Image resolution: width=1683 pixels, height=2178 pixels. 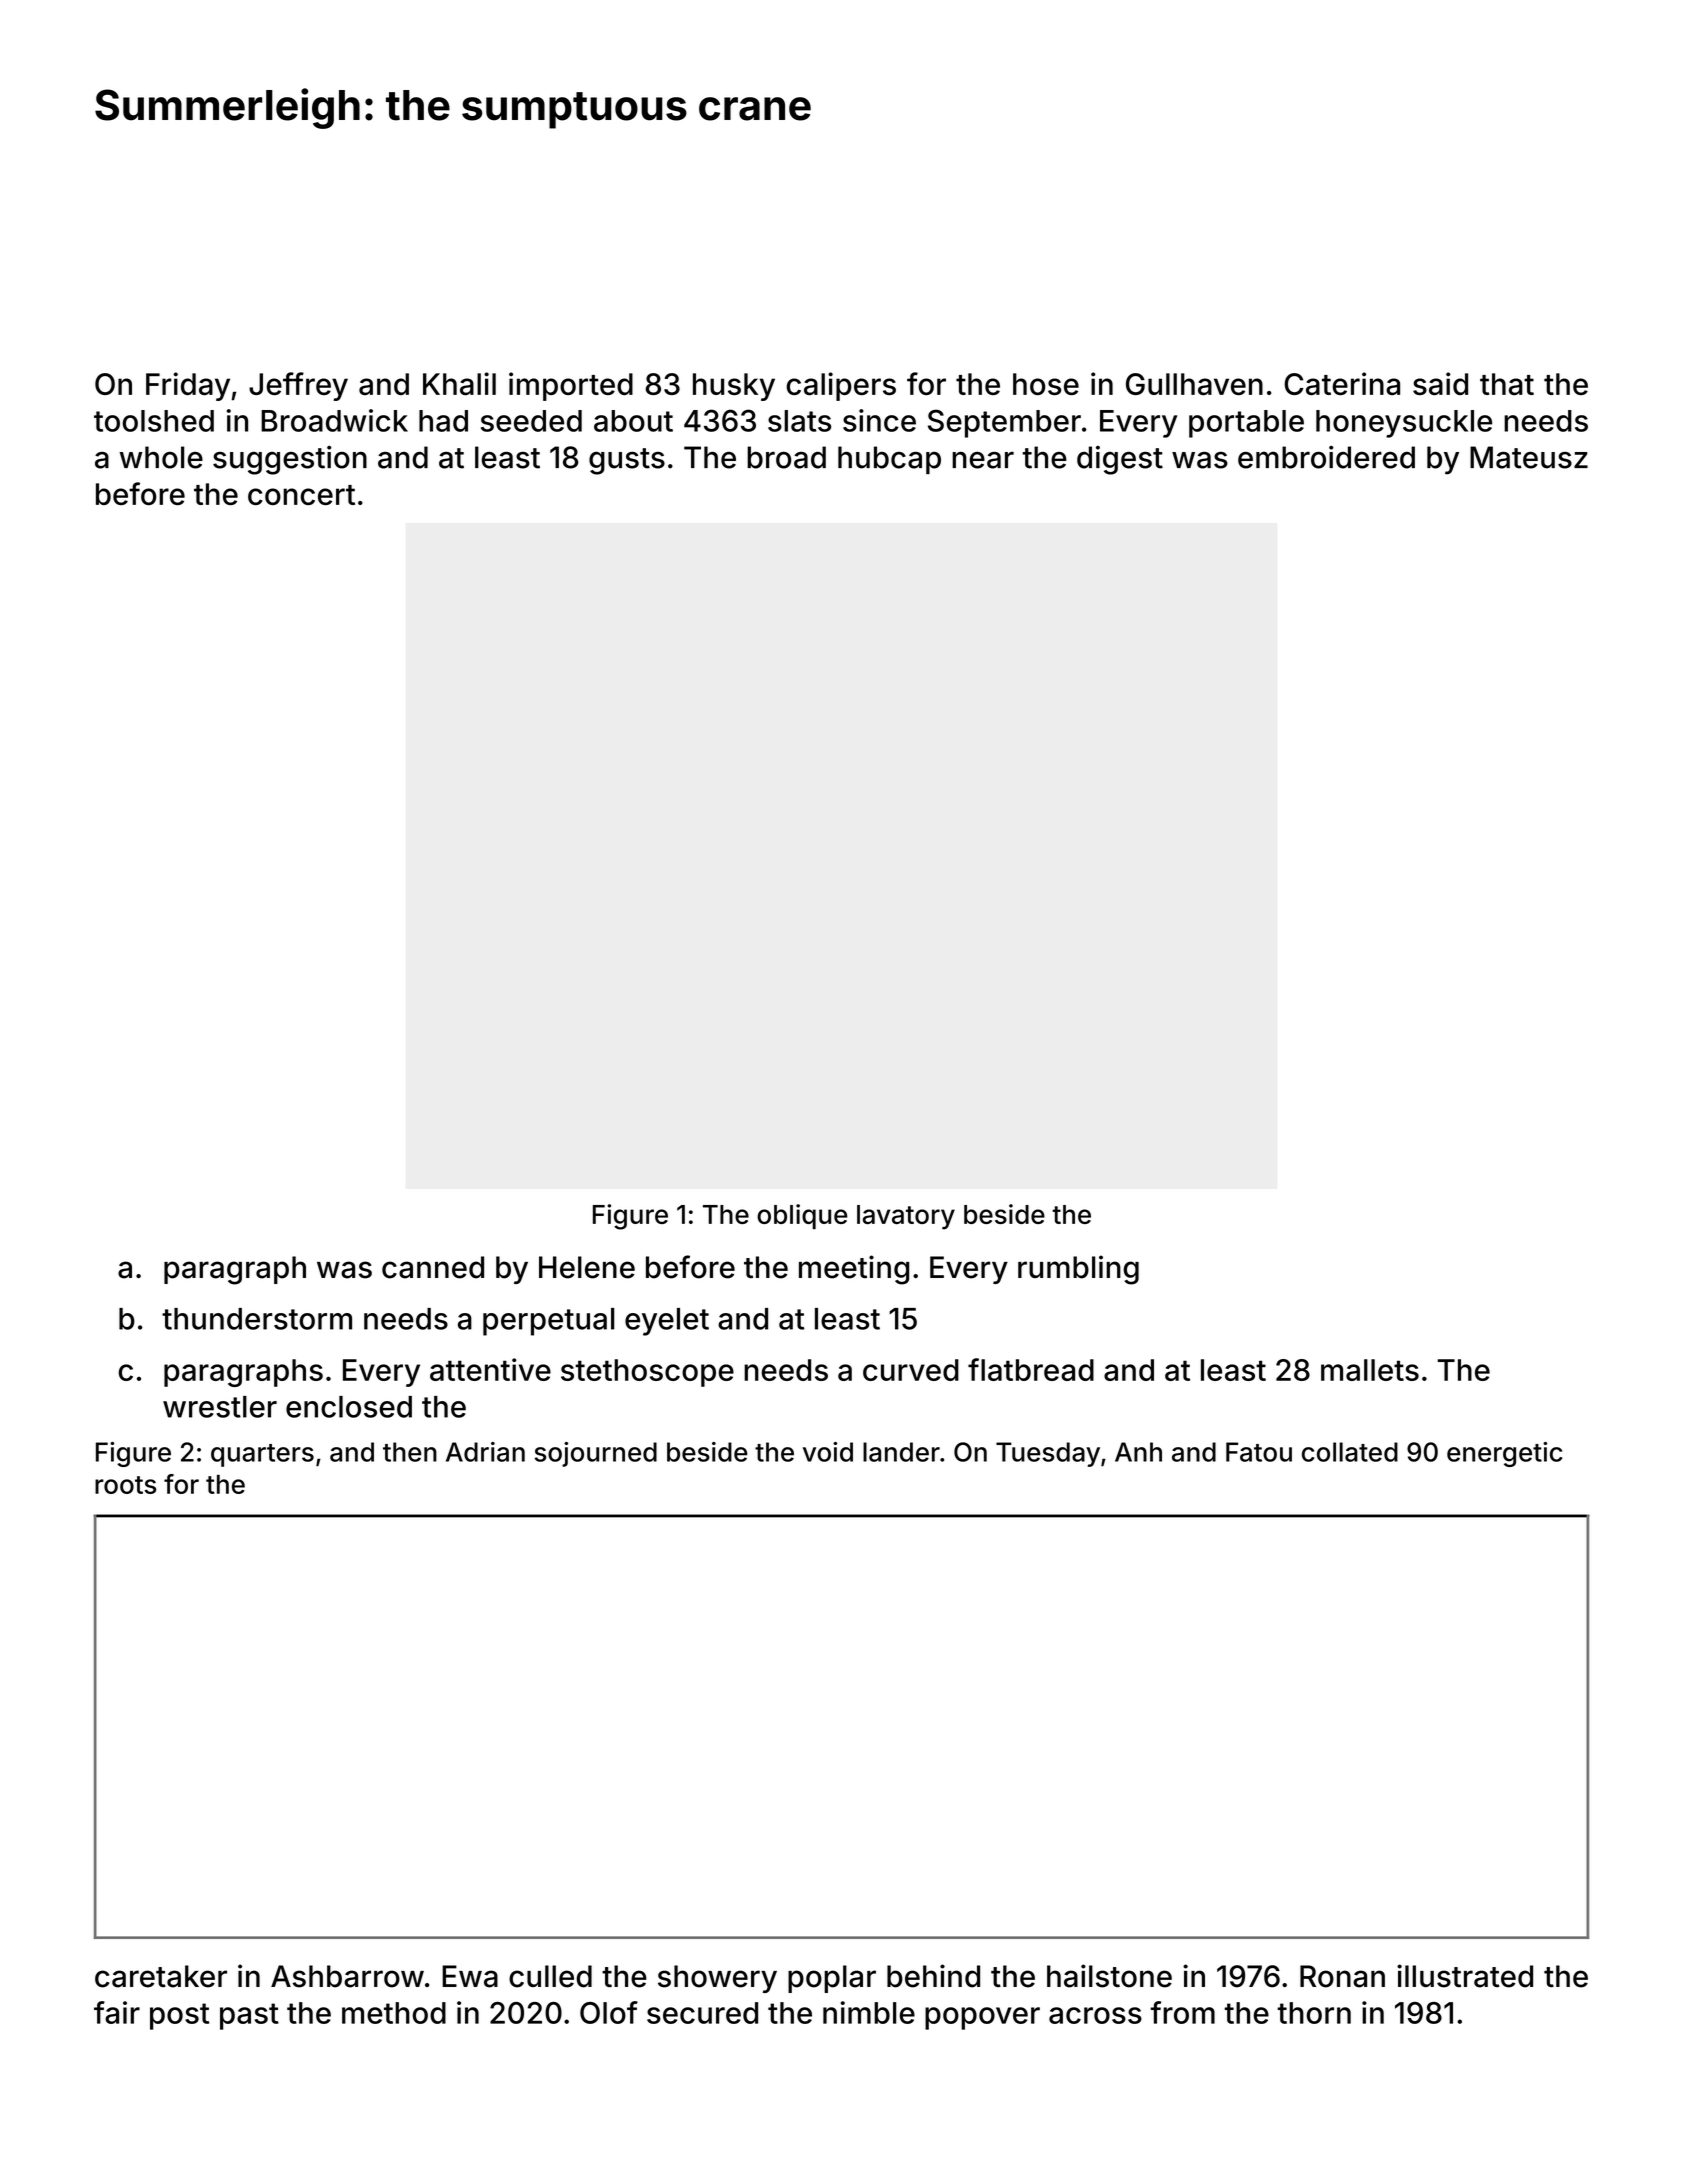 What do you see at coordinates (906, 1217) in the screenshot?
I see `lavatory` at bounding box center [906, 1217].
